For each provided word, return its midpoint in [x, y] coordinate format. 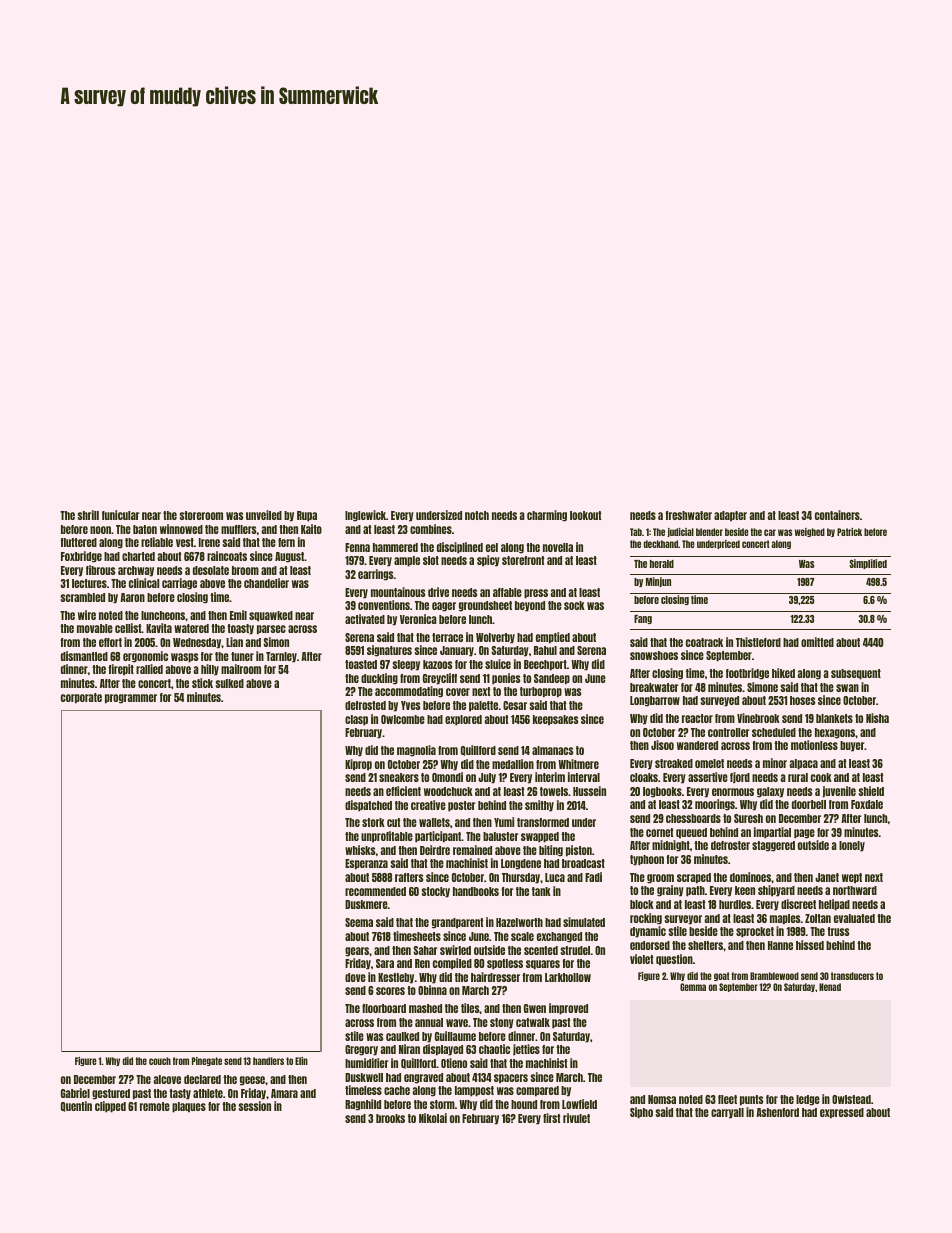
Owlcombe [403, 719]
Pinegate [207, 1061]
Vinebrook [758, 718]
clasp [356, 720]
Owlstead [851, 1099]
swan [847, 688]
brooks [390, 1118]
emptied [553, 638]
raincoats [227, 556]
